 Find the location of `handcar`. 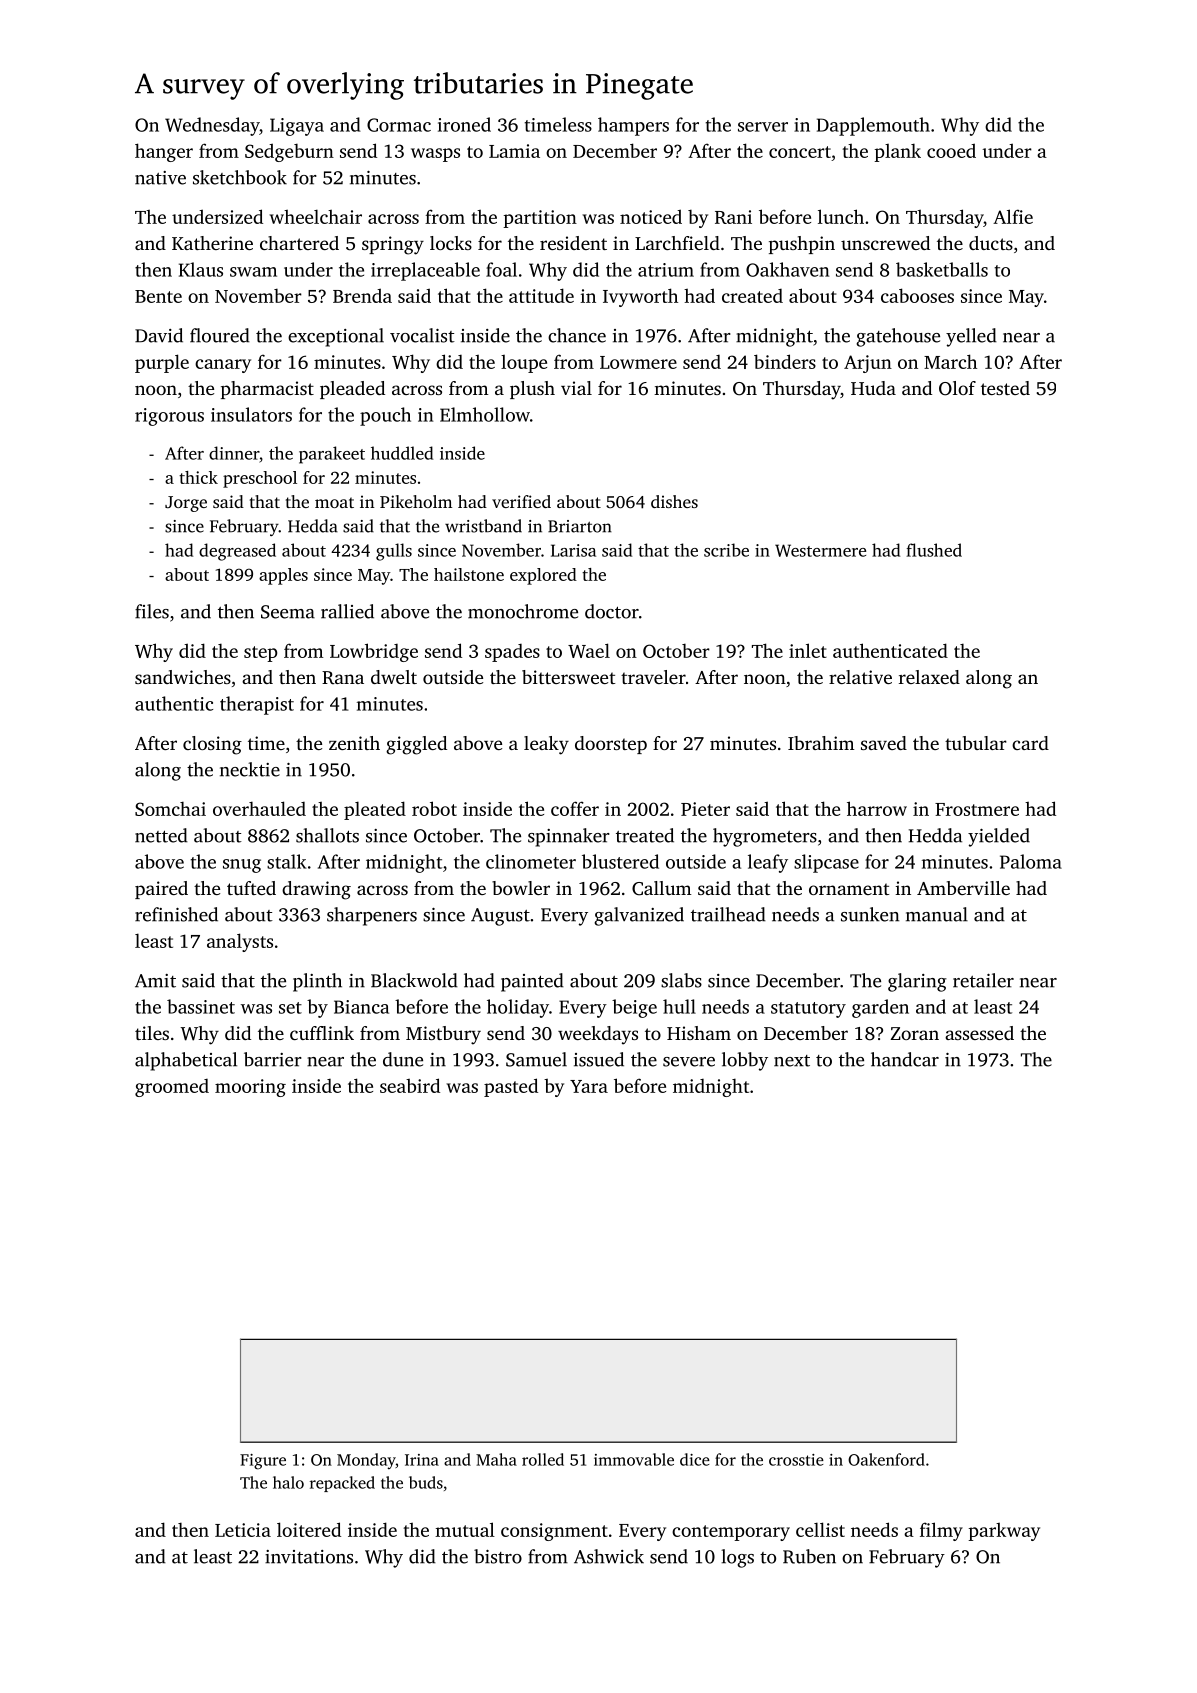

handcar is located at coordinates (905, 1059).
